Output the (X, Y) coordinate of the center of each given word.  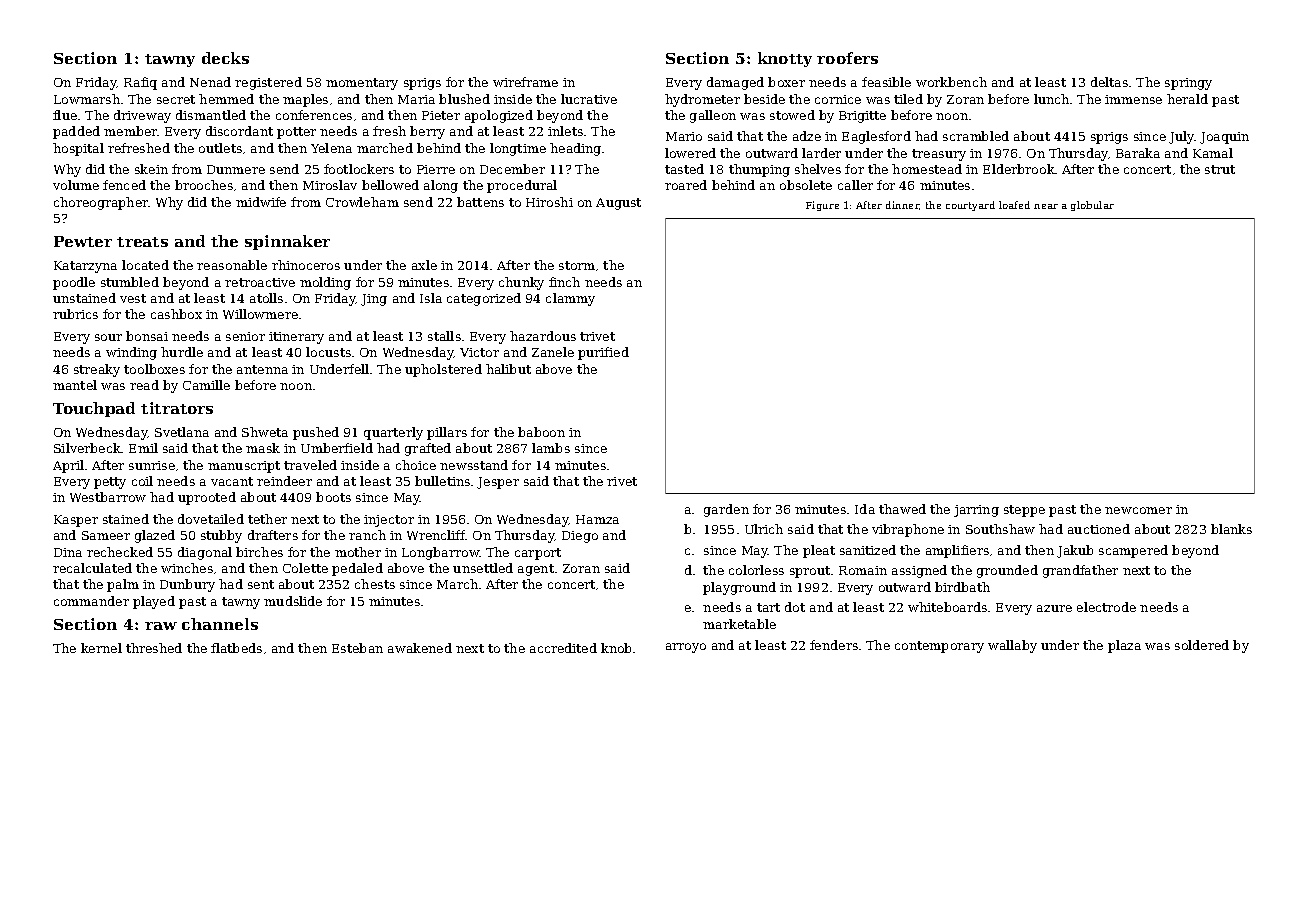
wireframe (525, 82)
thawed (902, 509)
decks (225, 58)
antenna (262, 369)
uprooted (207, 498)
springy (1188, 84)
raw (161, 626)
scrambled (976, 136)
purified (603, 353)
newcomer (1138, 510)
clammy (570, 299)
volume (76, 185)
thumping (759, 170)
